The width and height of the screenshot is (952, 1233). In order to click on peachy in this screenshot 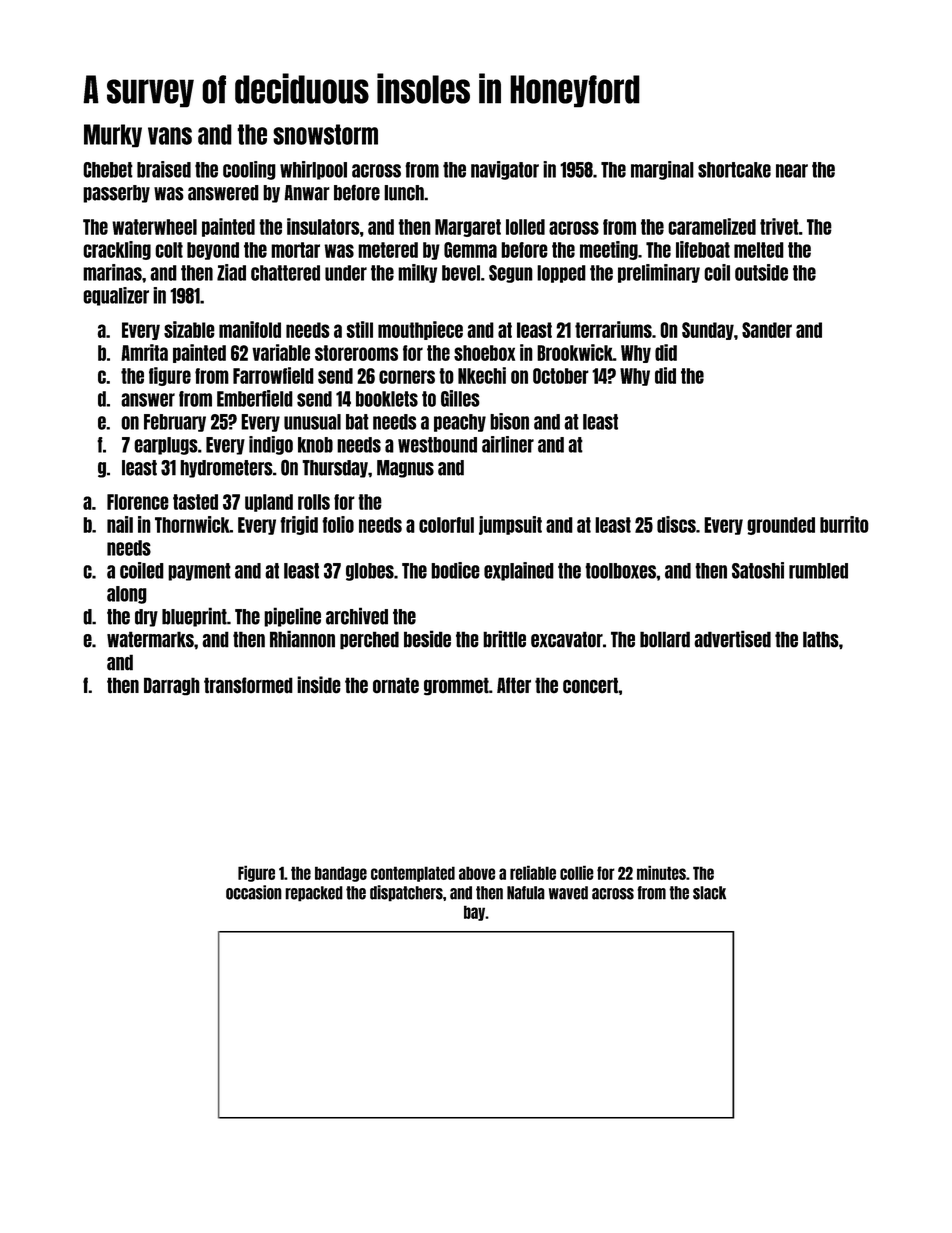, I will do `click(460, 423)`.
